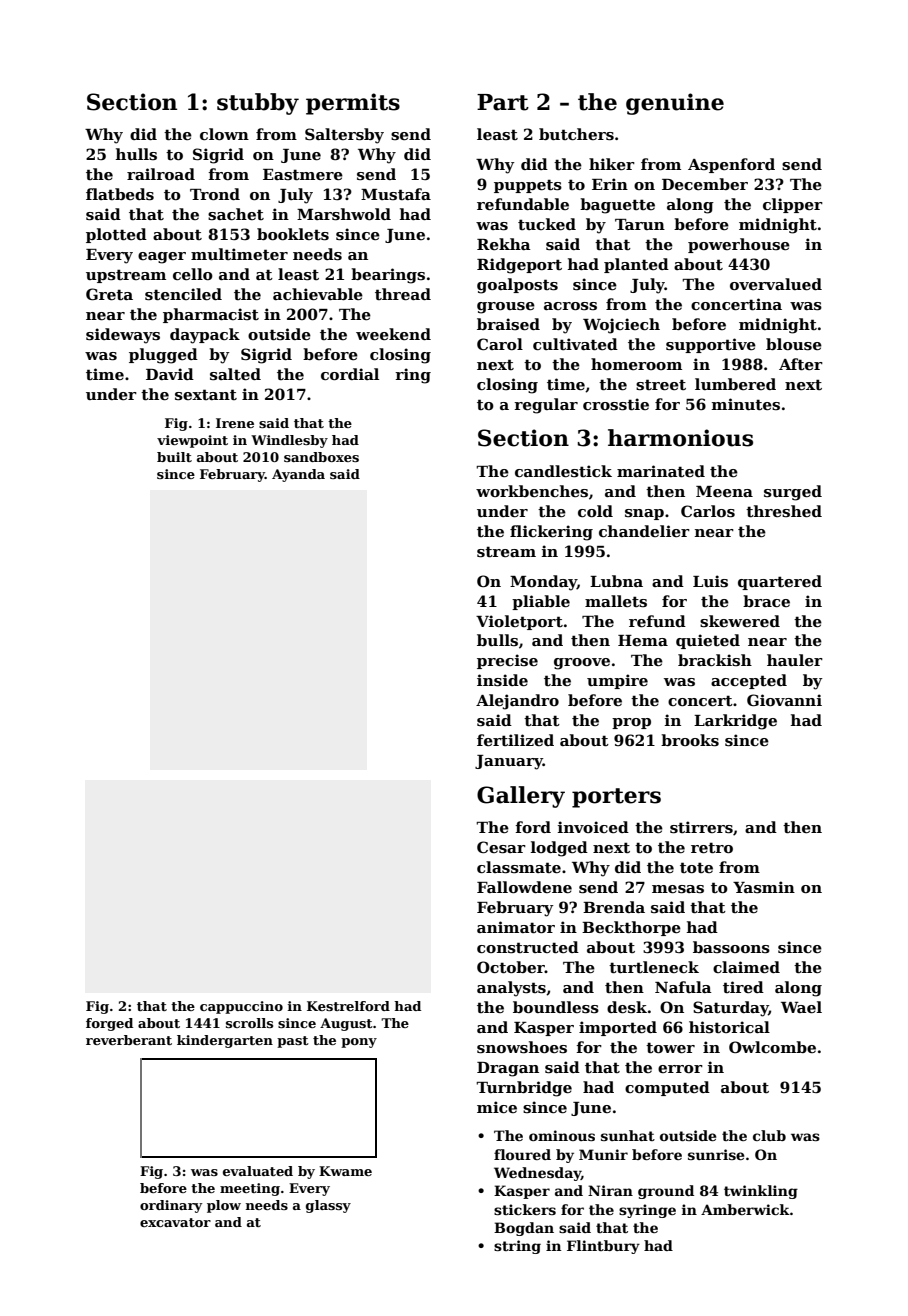 This document has height=1316, width=908. Describe the element at coordinates (136, 154) in the document. I see `hulls` at that location.
